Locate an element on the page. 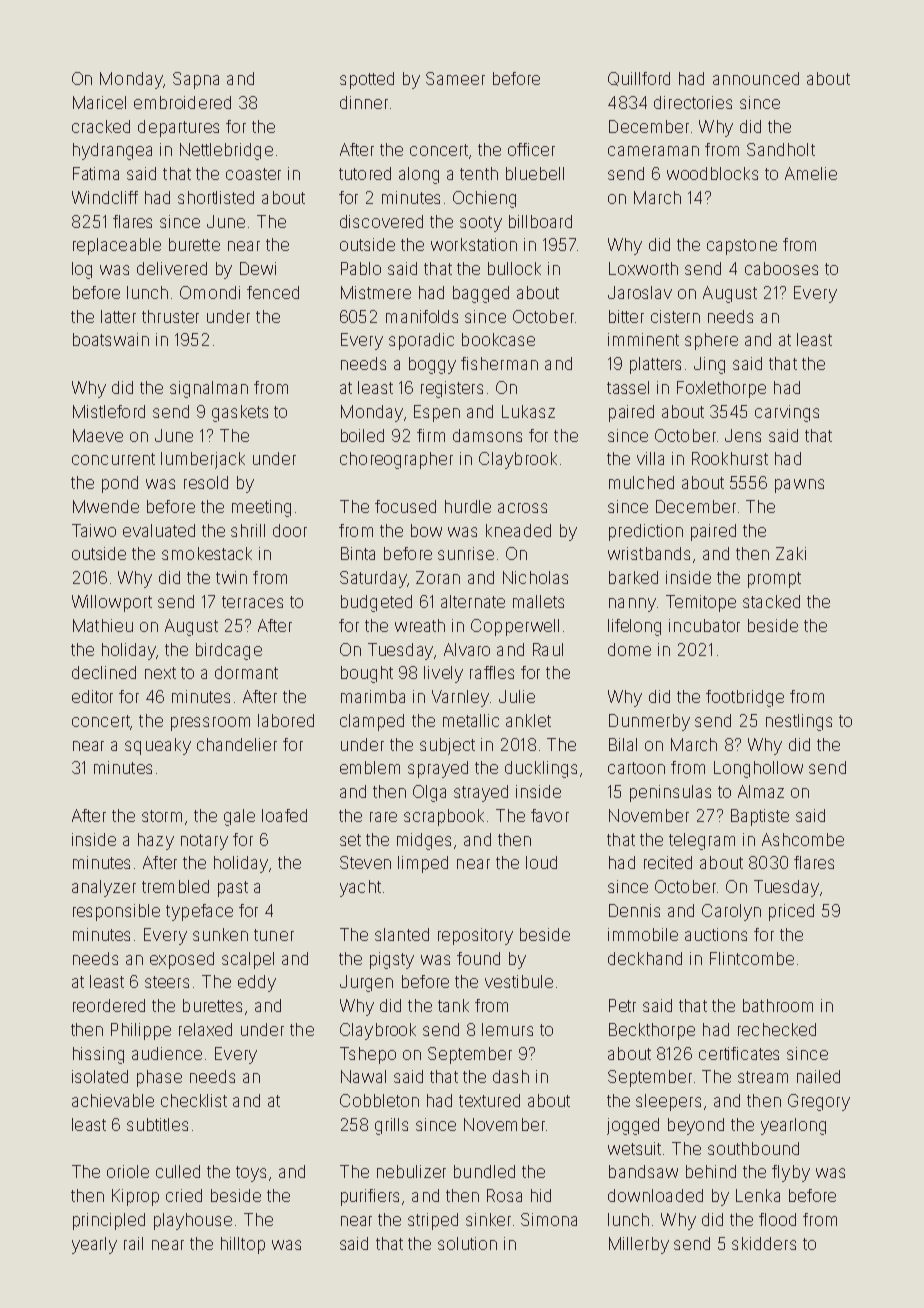  log is located at coordinates (82, 270).
